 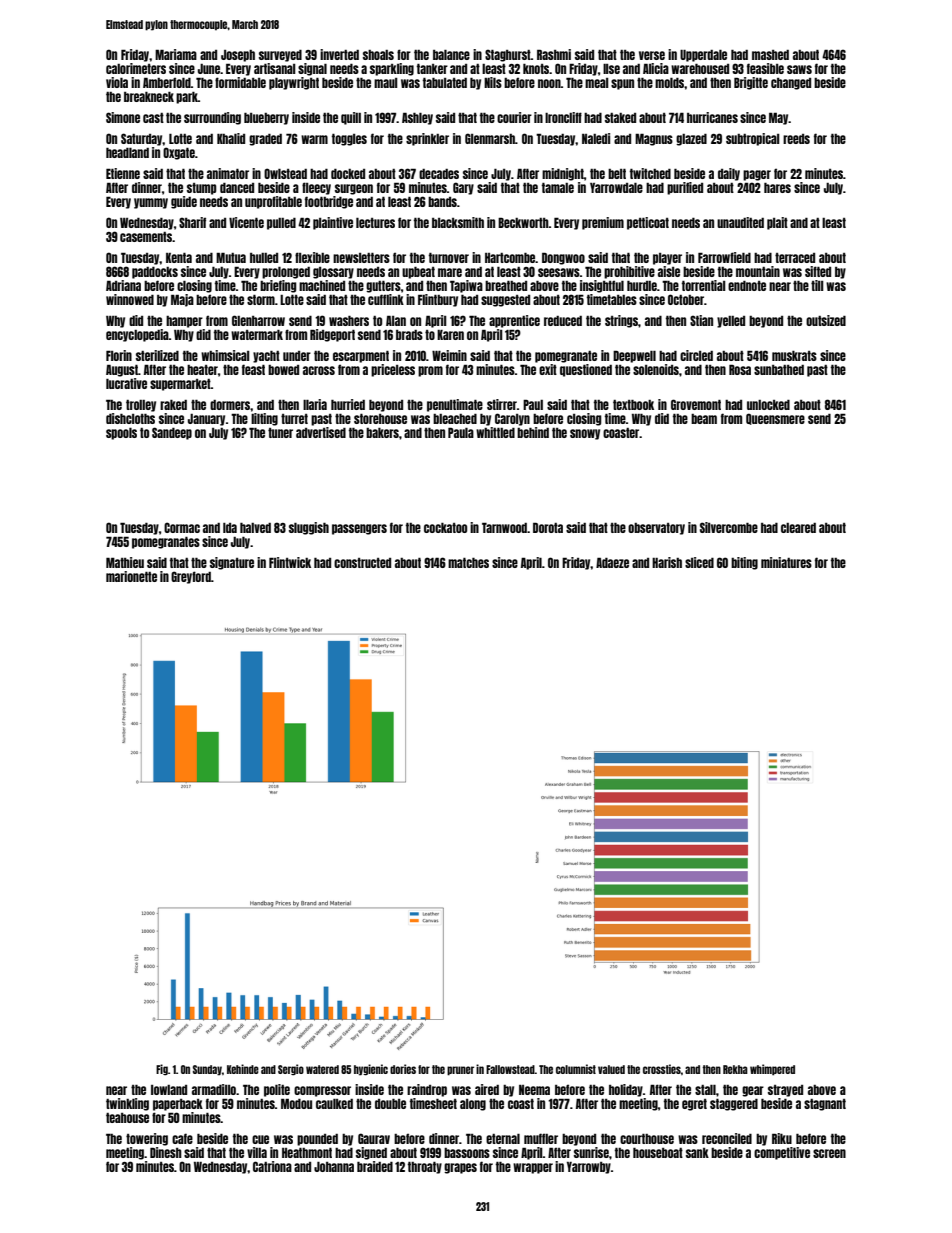 What do you see at coordinates (510, 1069) in the page?
I see `Fallowstead` at bounding box center [510, 1069].
